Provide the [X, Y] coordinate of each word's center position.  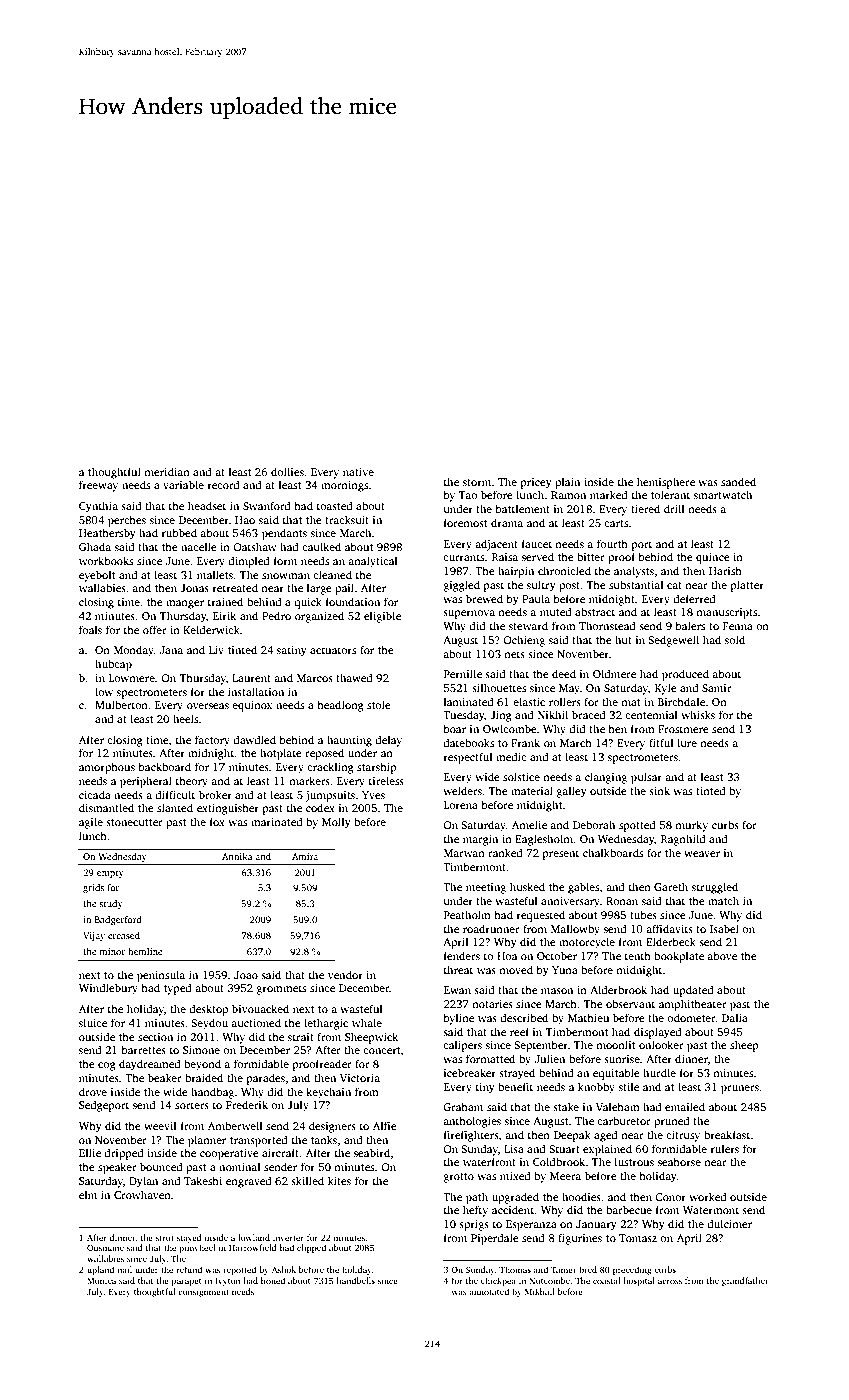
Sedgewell [673, 641]
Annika [237, 856]
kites [339, 1180]
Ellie [90, 1152]
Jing [500, 716]
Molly [336, 823]
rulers [725, 1148]
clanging [606, 778]
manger [185, 604]
